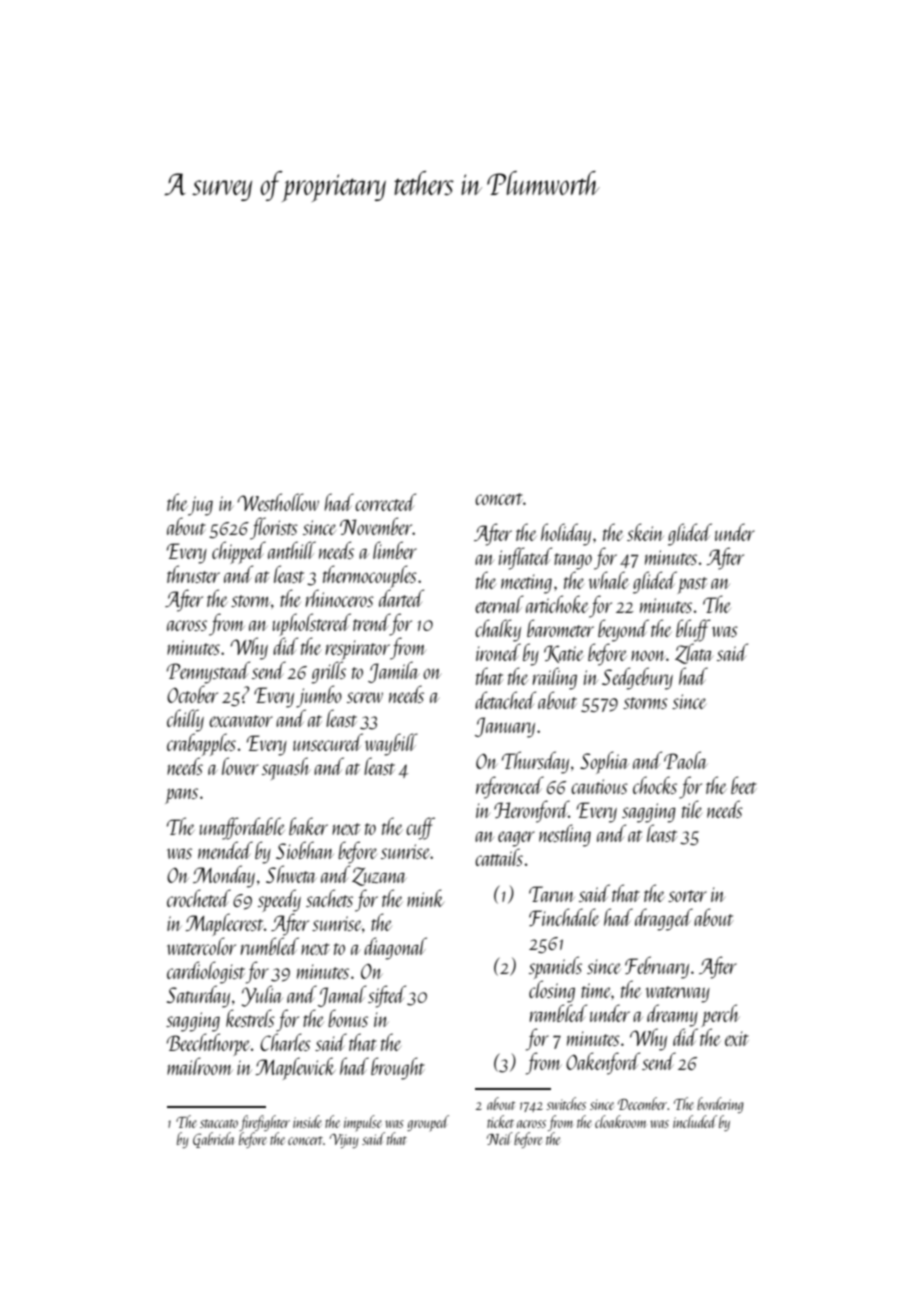  What do you see at coordinates (387, 996) in the screenshot?
I see `sifted` at bounding box center [387, 996].
